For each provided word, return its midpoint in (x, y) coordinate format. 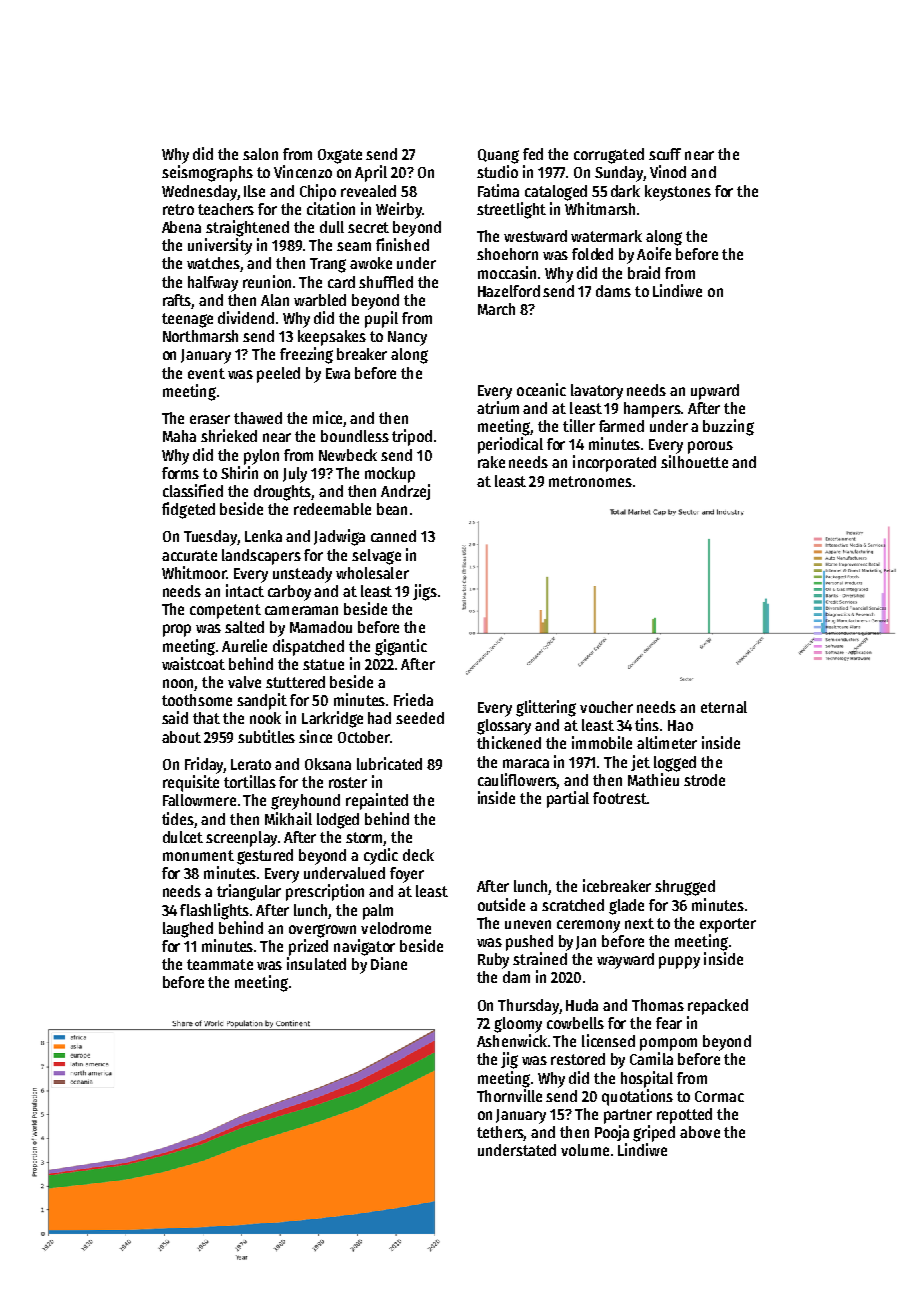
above (700, 1132)
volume (585, 1150)
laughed (188, 930)
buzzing (728, 427)
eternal (724, 707)
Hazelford (509, 291)
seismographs (207, 173)
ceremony (588, 926)
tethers (500, 1133)
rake (491, 462)
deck (418, 855)
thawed (258, 418)
